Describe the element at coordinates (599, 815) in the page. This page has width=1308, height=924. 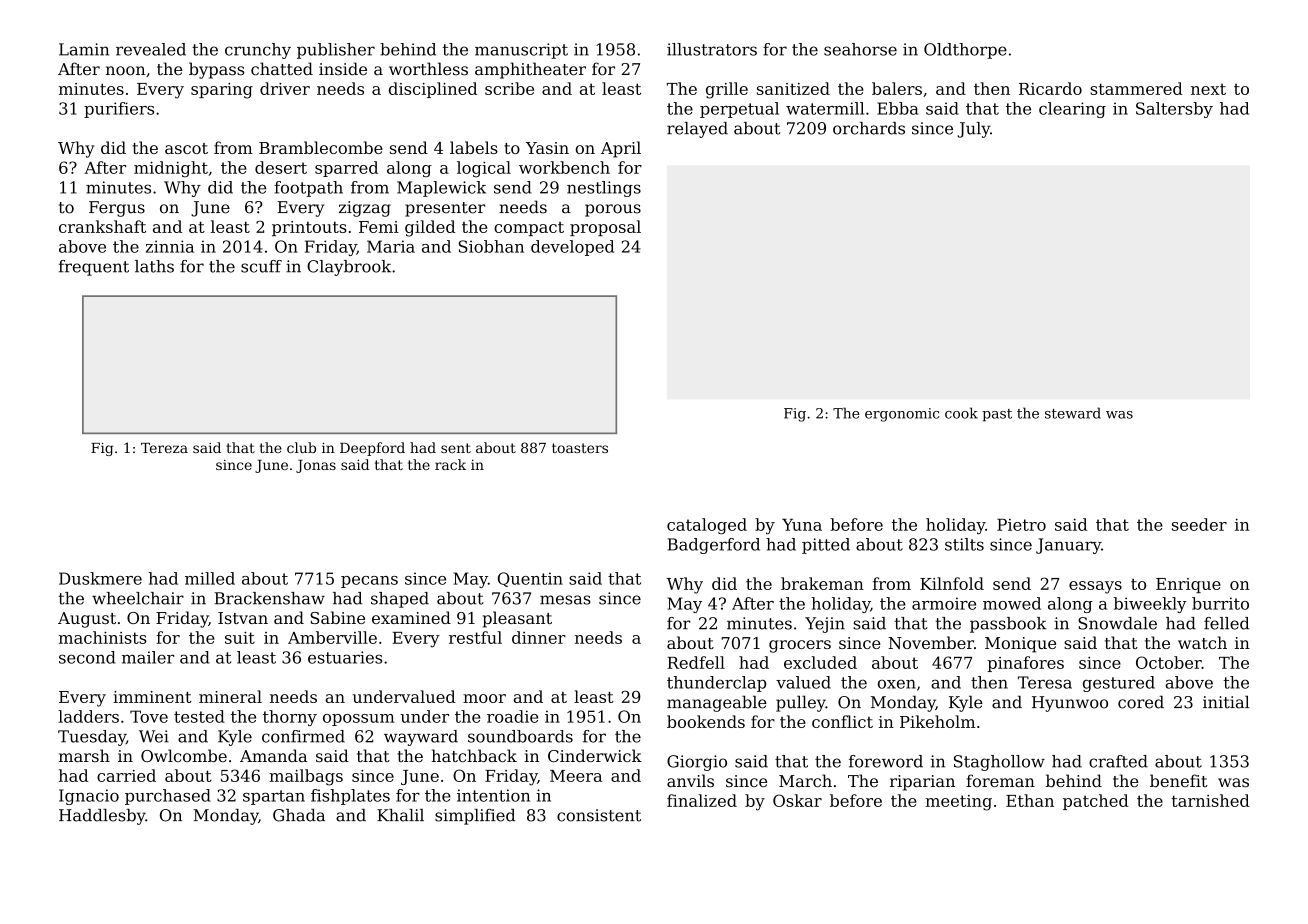
I see `consistent` at that location.
